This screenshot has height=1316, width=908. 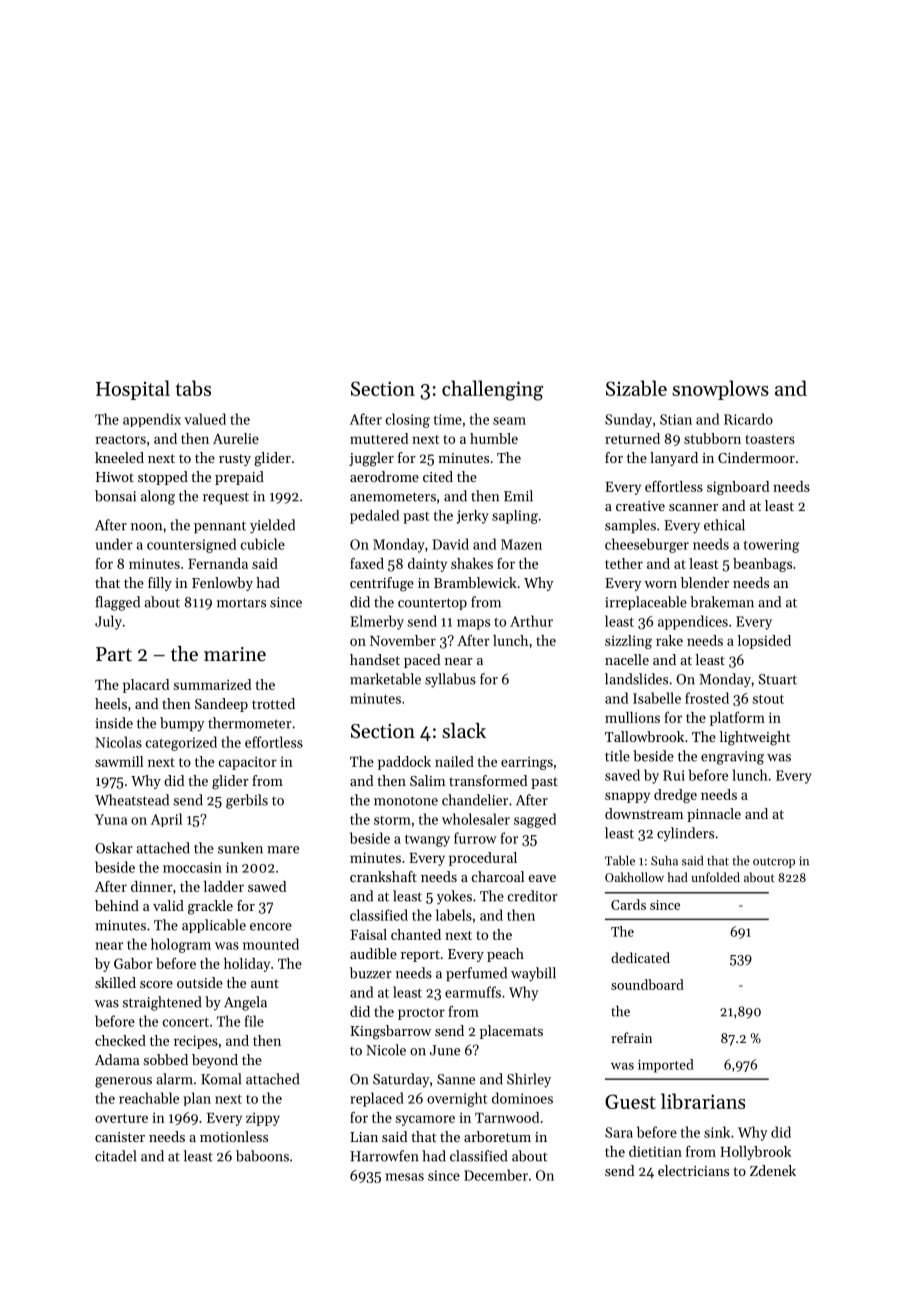 I want to click on toasters, so click(x=770, y=439).
